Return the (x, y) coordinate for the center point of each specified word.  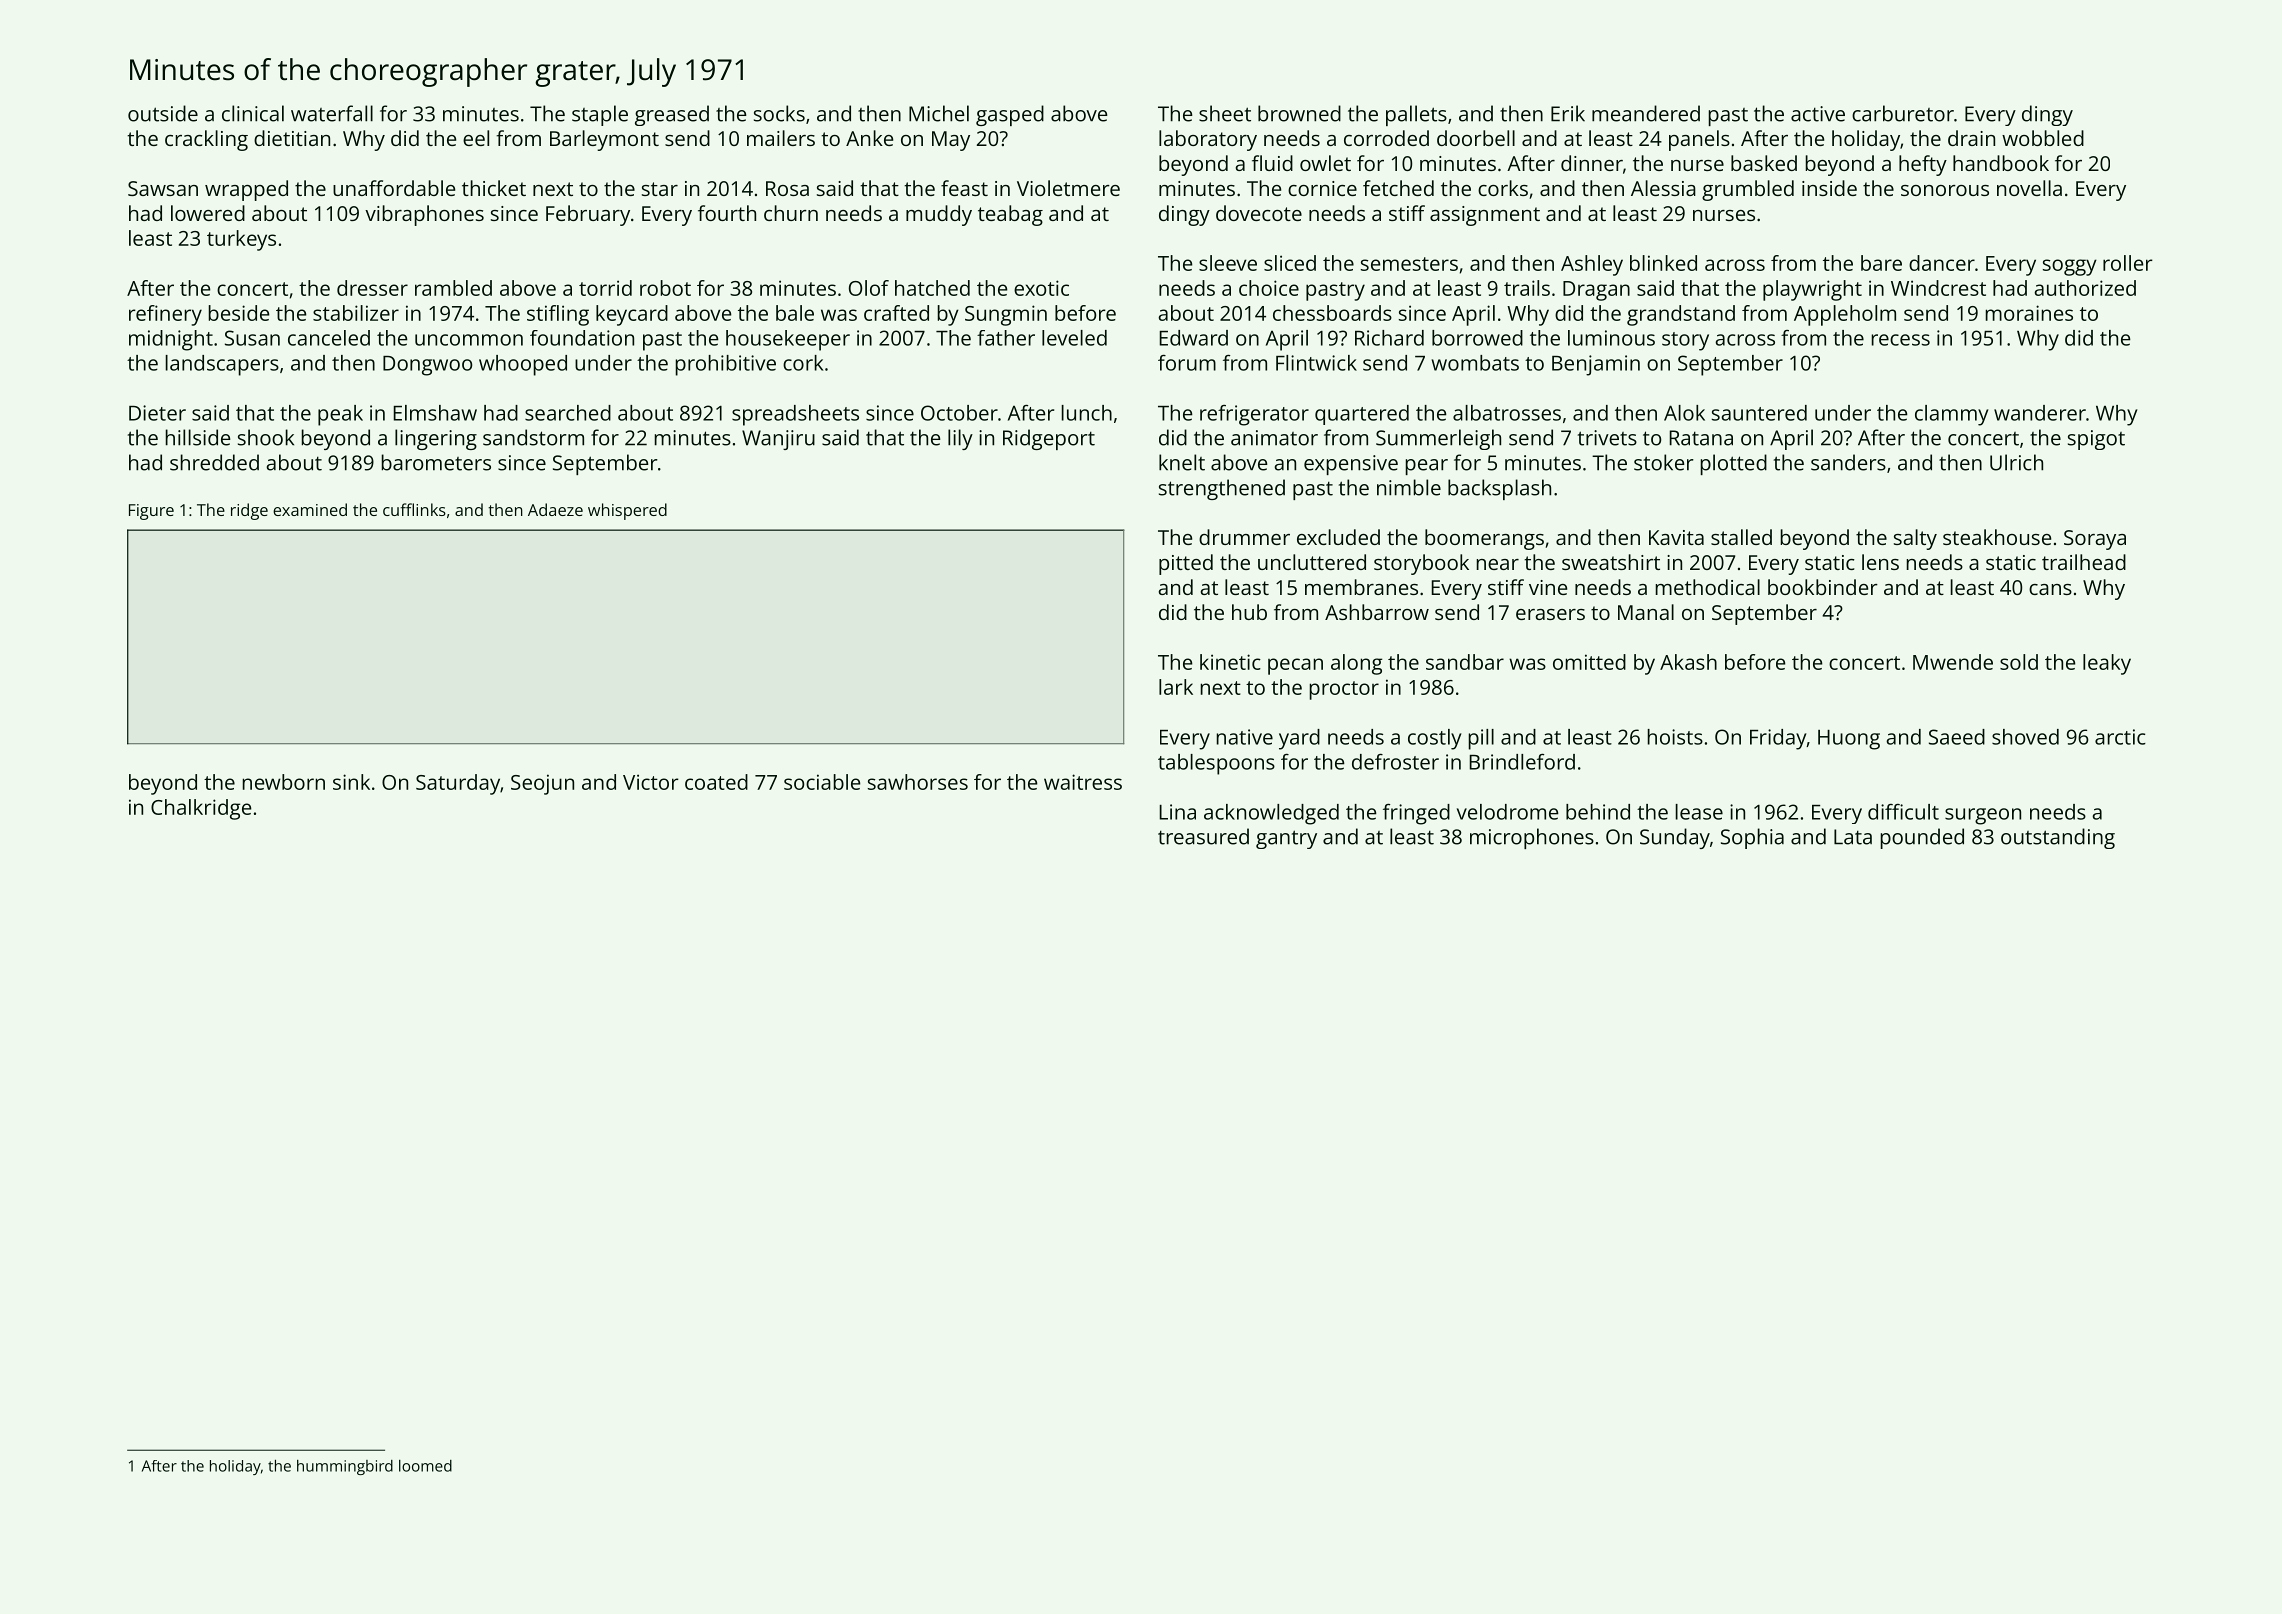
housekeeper (788, 340)
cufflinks (414, 509)
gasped (1010, 115)
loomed (425, 1466)
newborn (284, 782)
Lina (1178, 812)
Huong (1849, 740)
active (1818, 114)
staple (600, 115)
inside (1829, 188)
